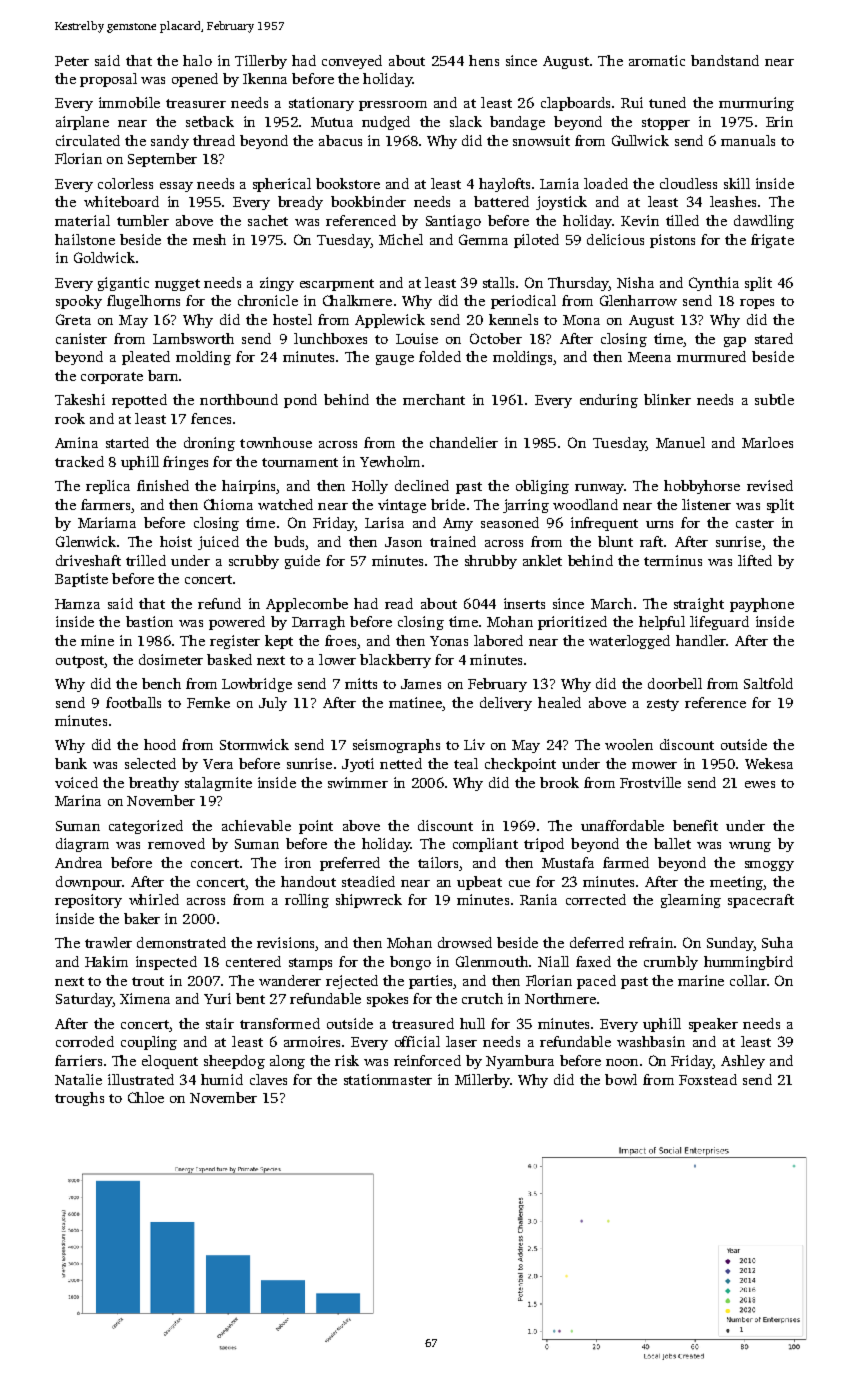  I want to click on bent, so click(250, 998).
